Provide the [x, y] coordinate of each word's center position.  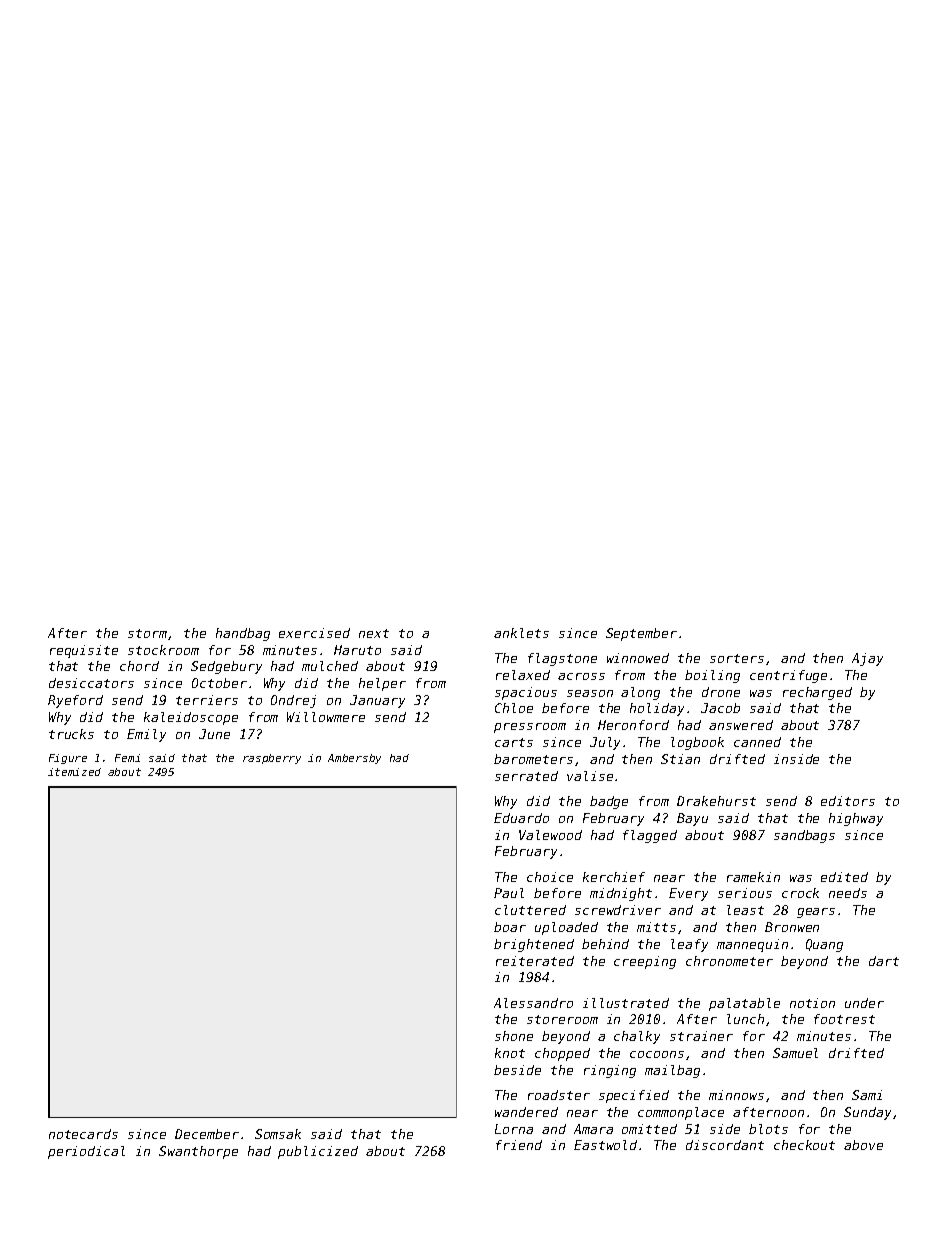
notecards [83, 1134]
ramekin [753, 877]
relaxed [523, 675]
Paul [509, 893]
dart [884, 961]
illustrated [626, 1003]
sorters [737, 658]
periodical [86, 1152]
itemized [74, 772]
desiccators [91, 683]
